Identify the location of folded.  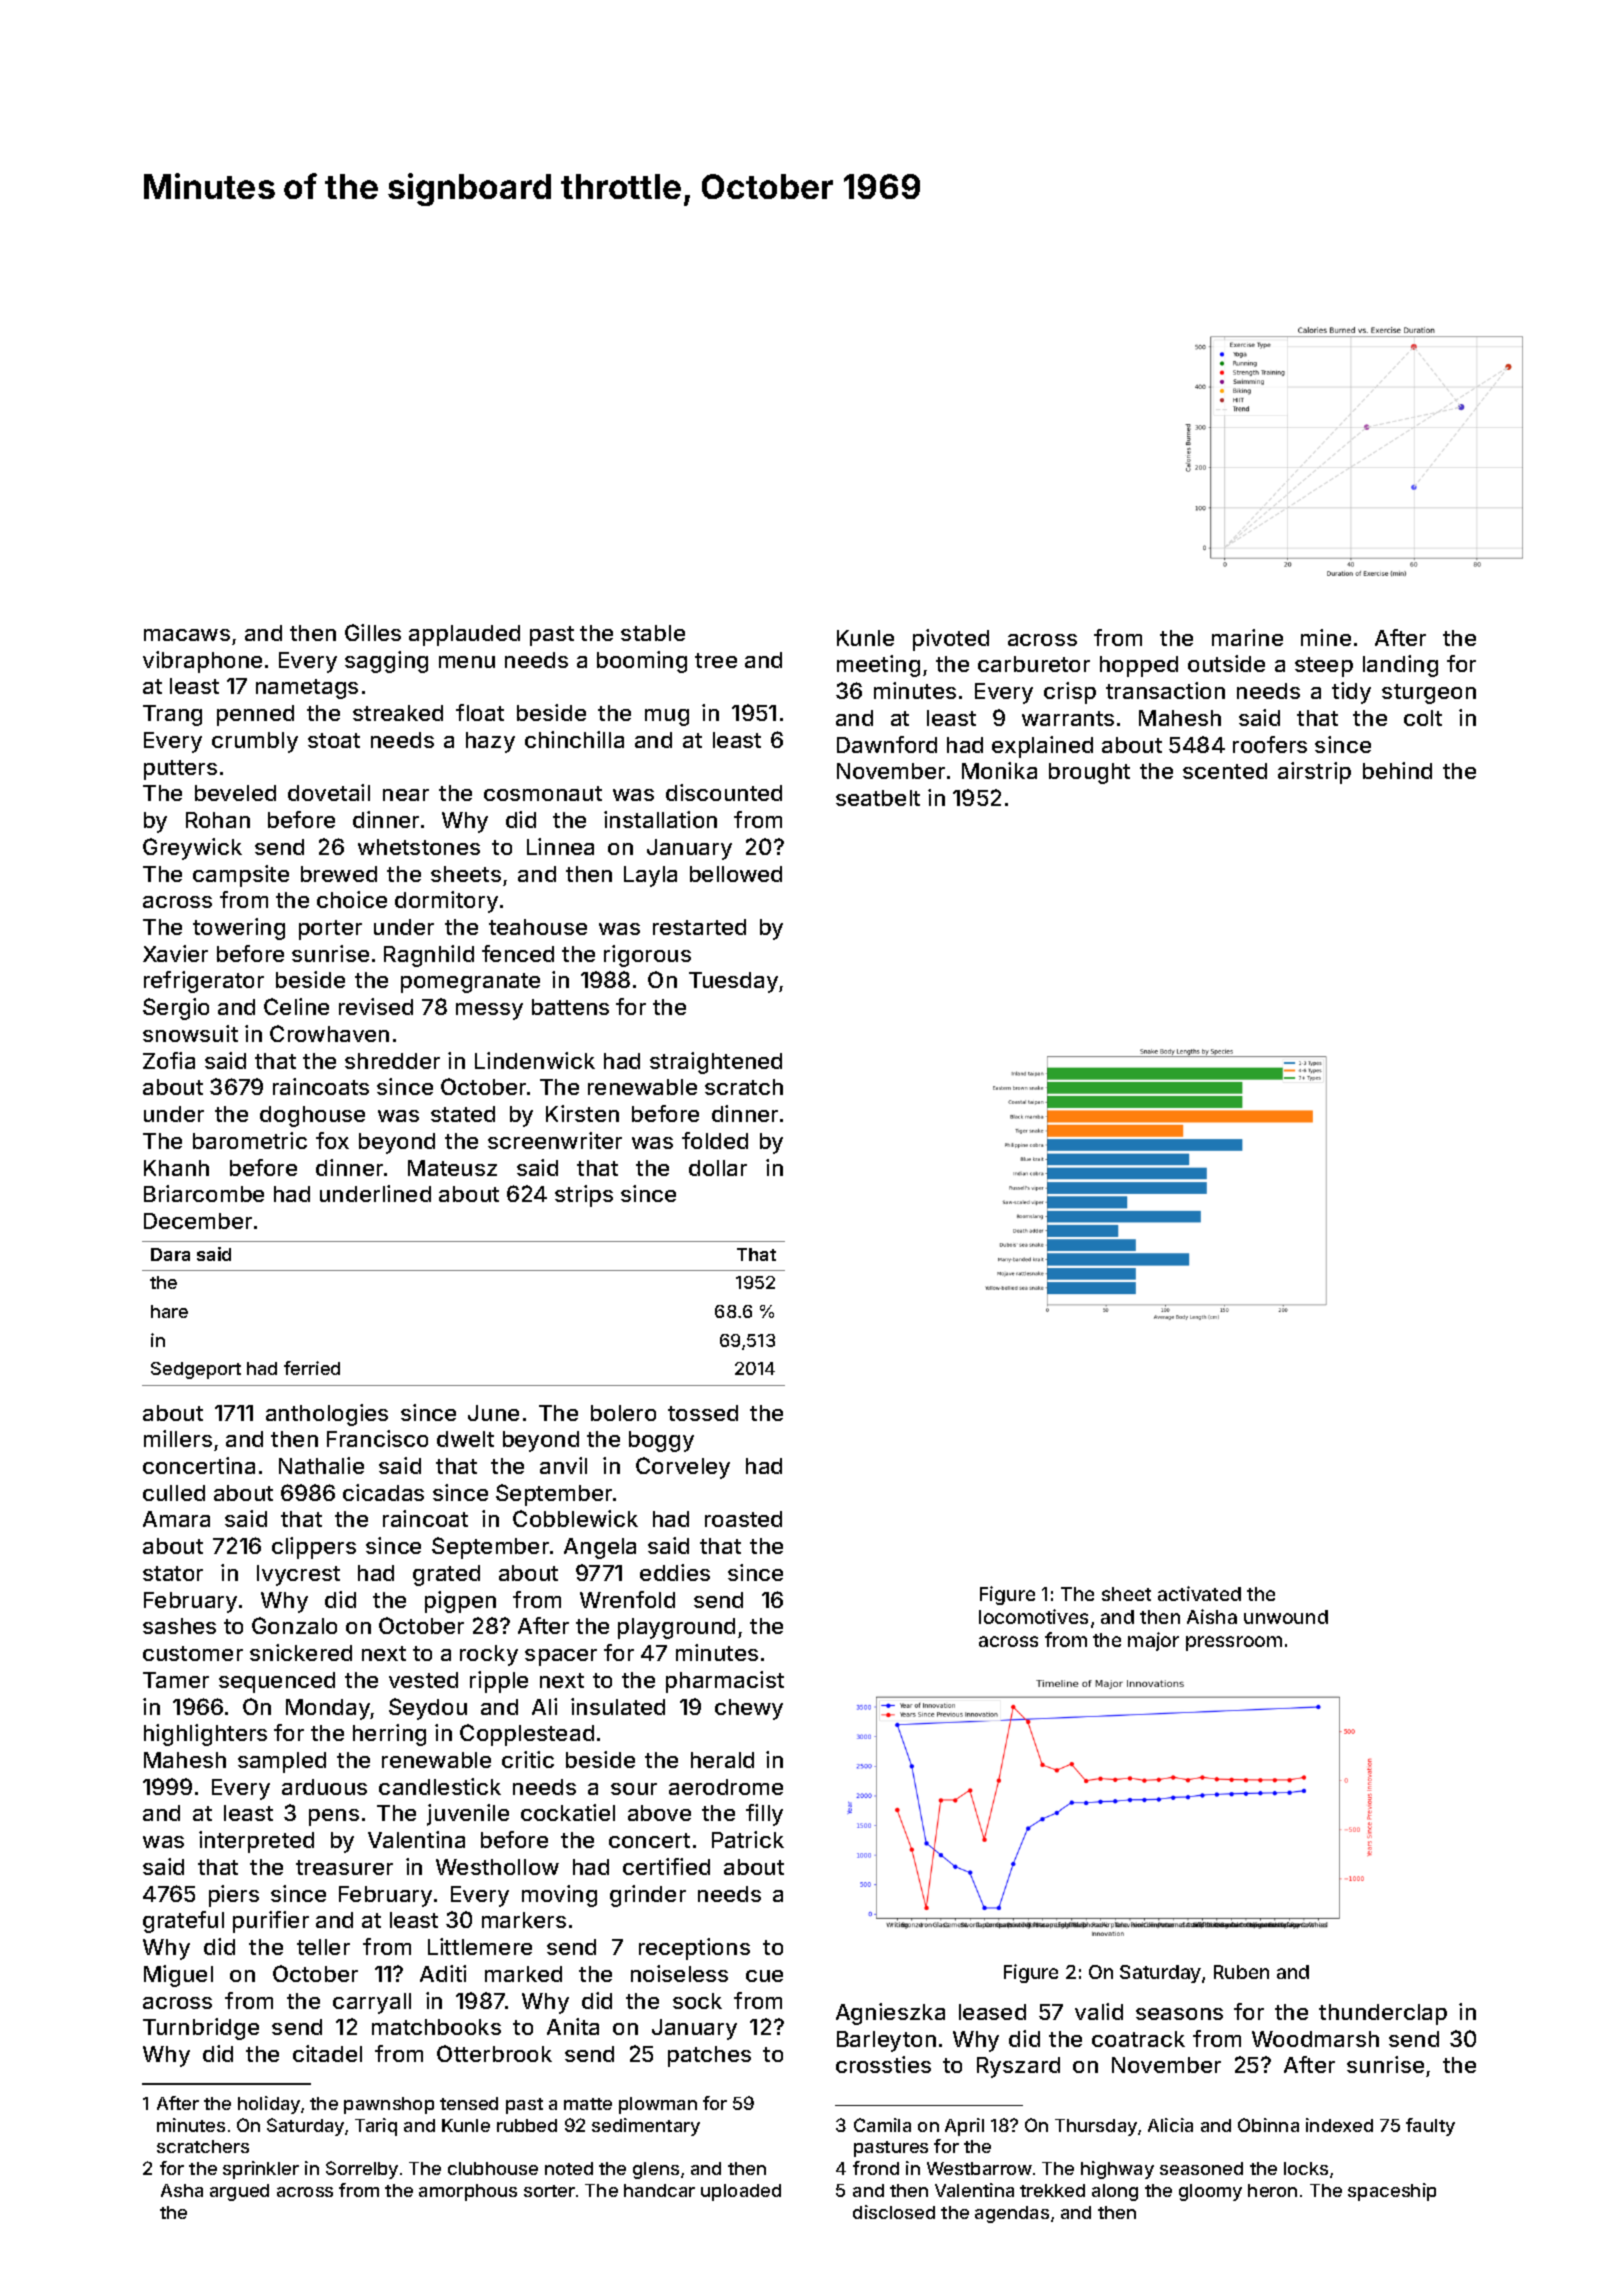
(715, 1140).
